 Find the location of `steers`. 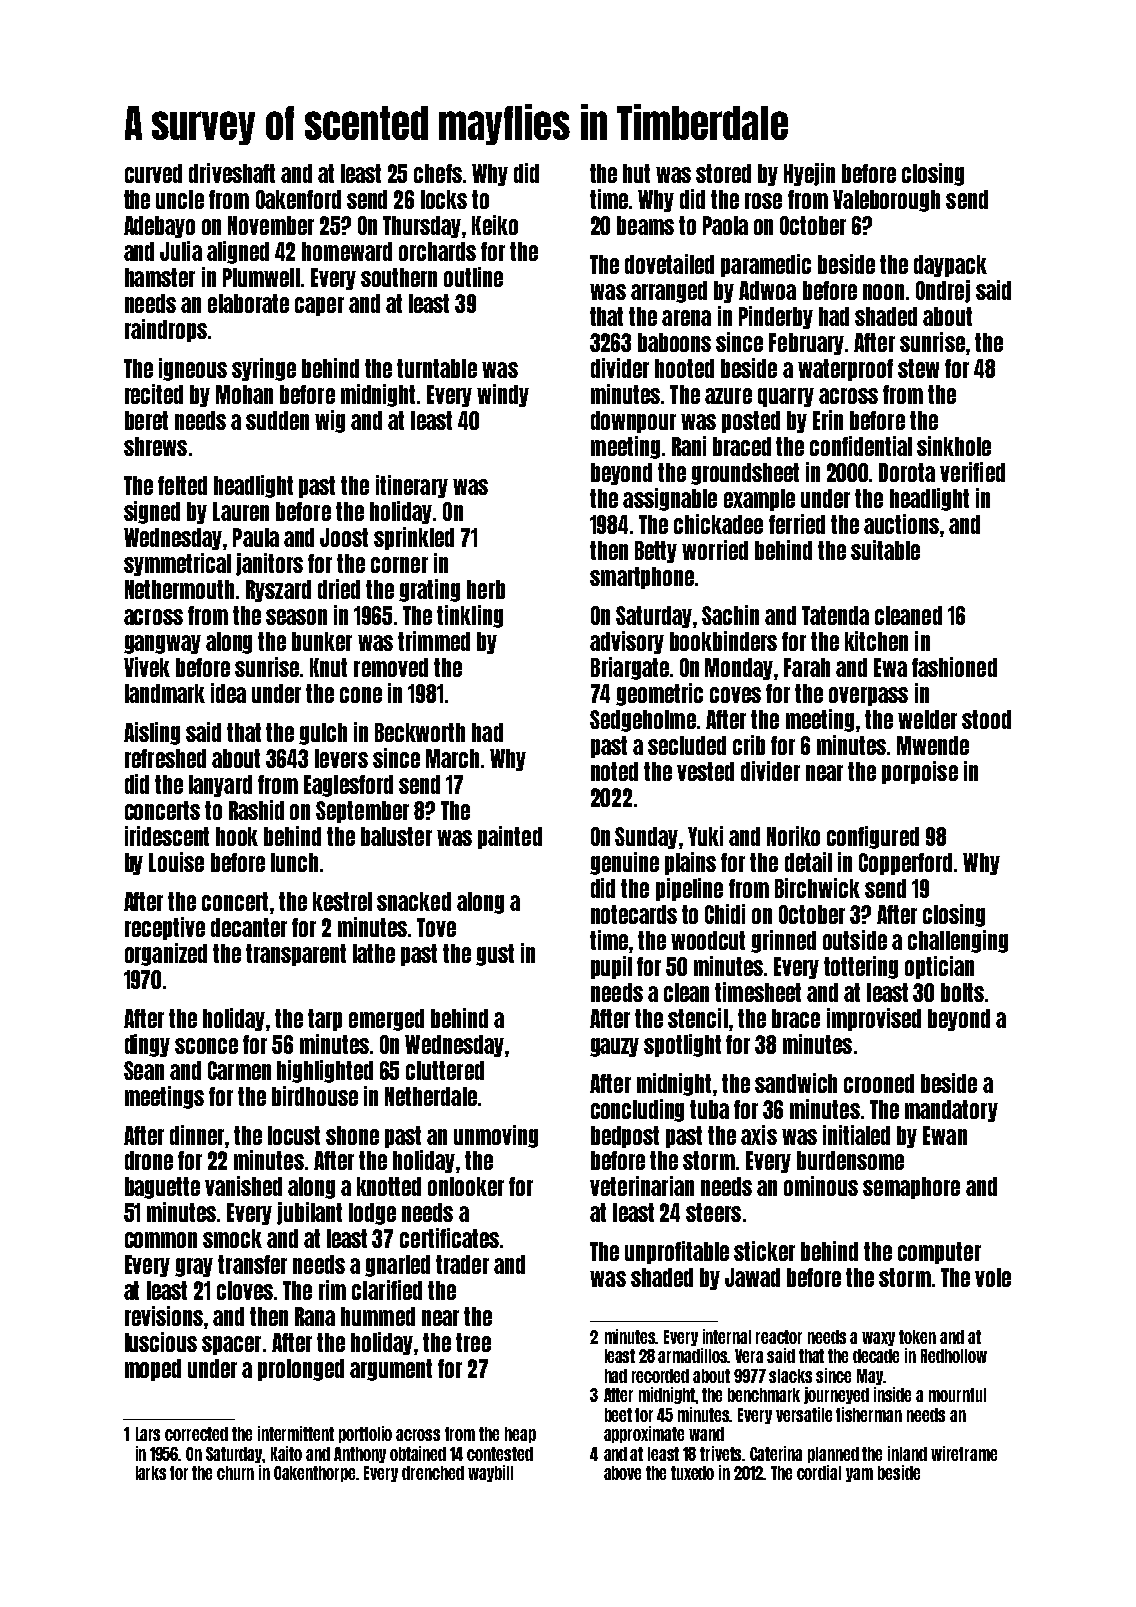

steers is located at coordinates (713, 1212).
